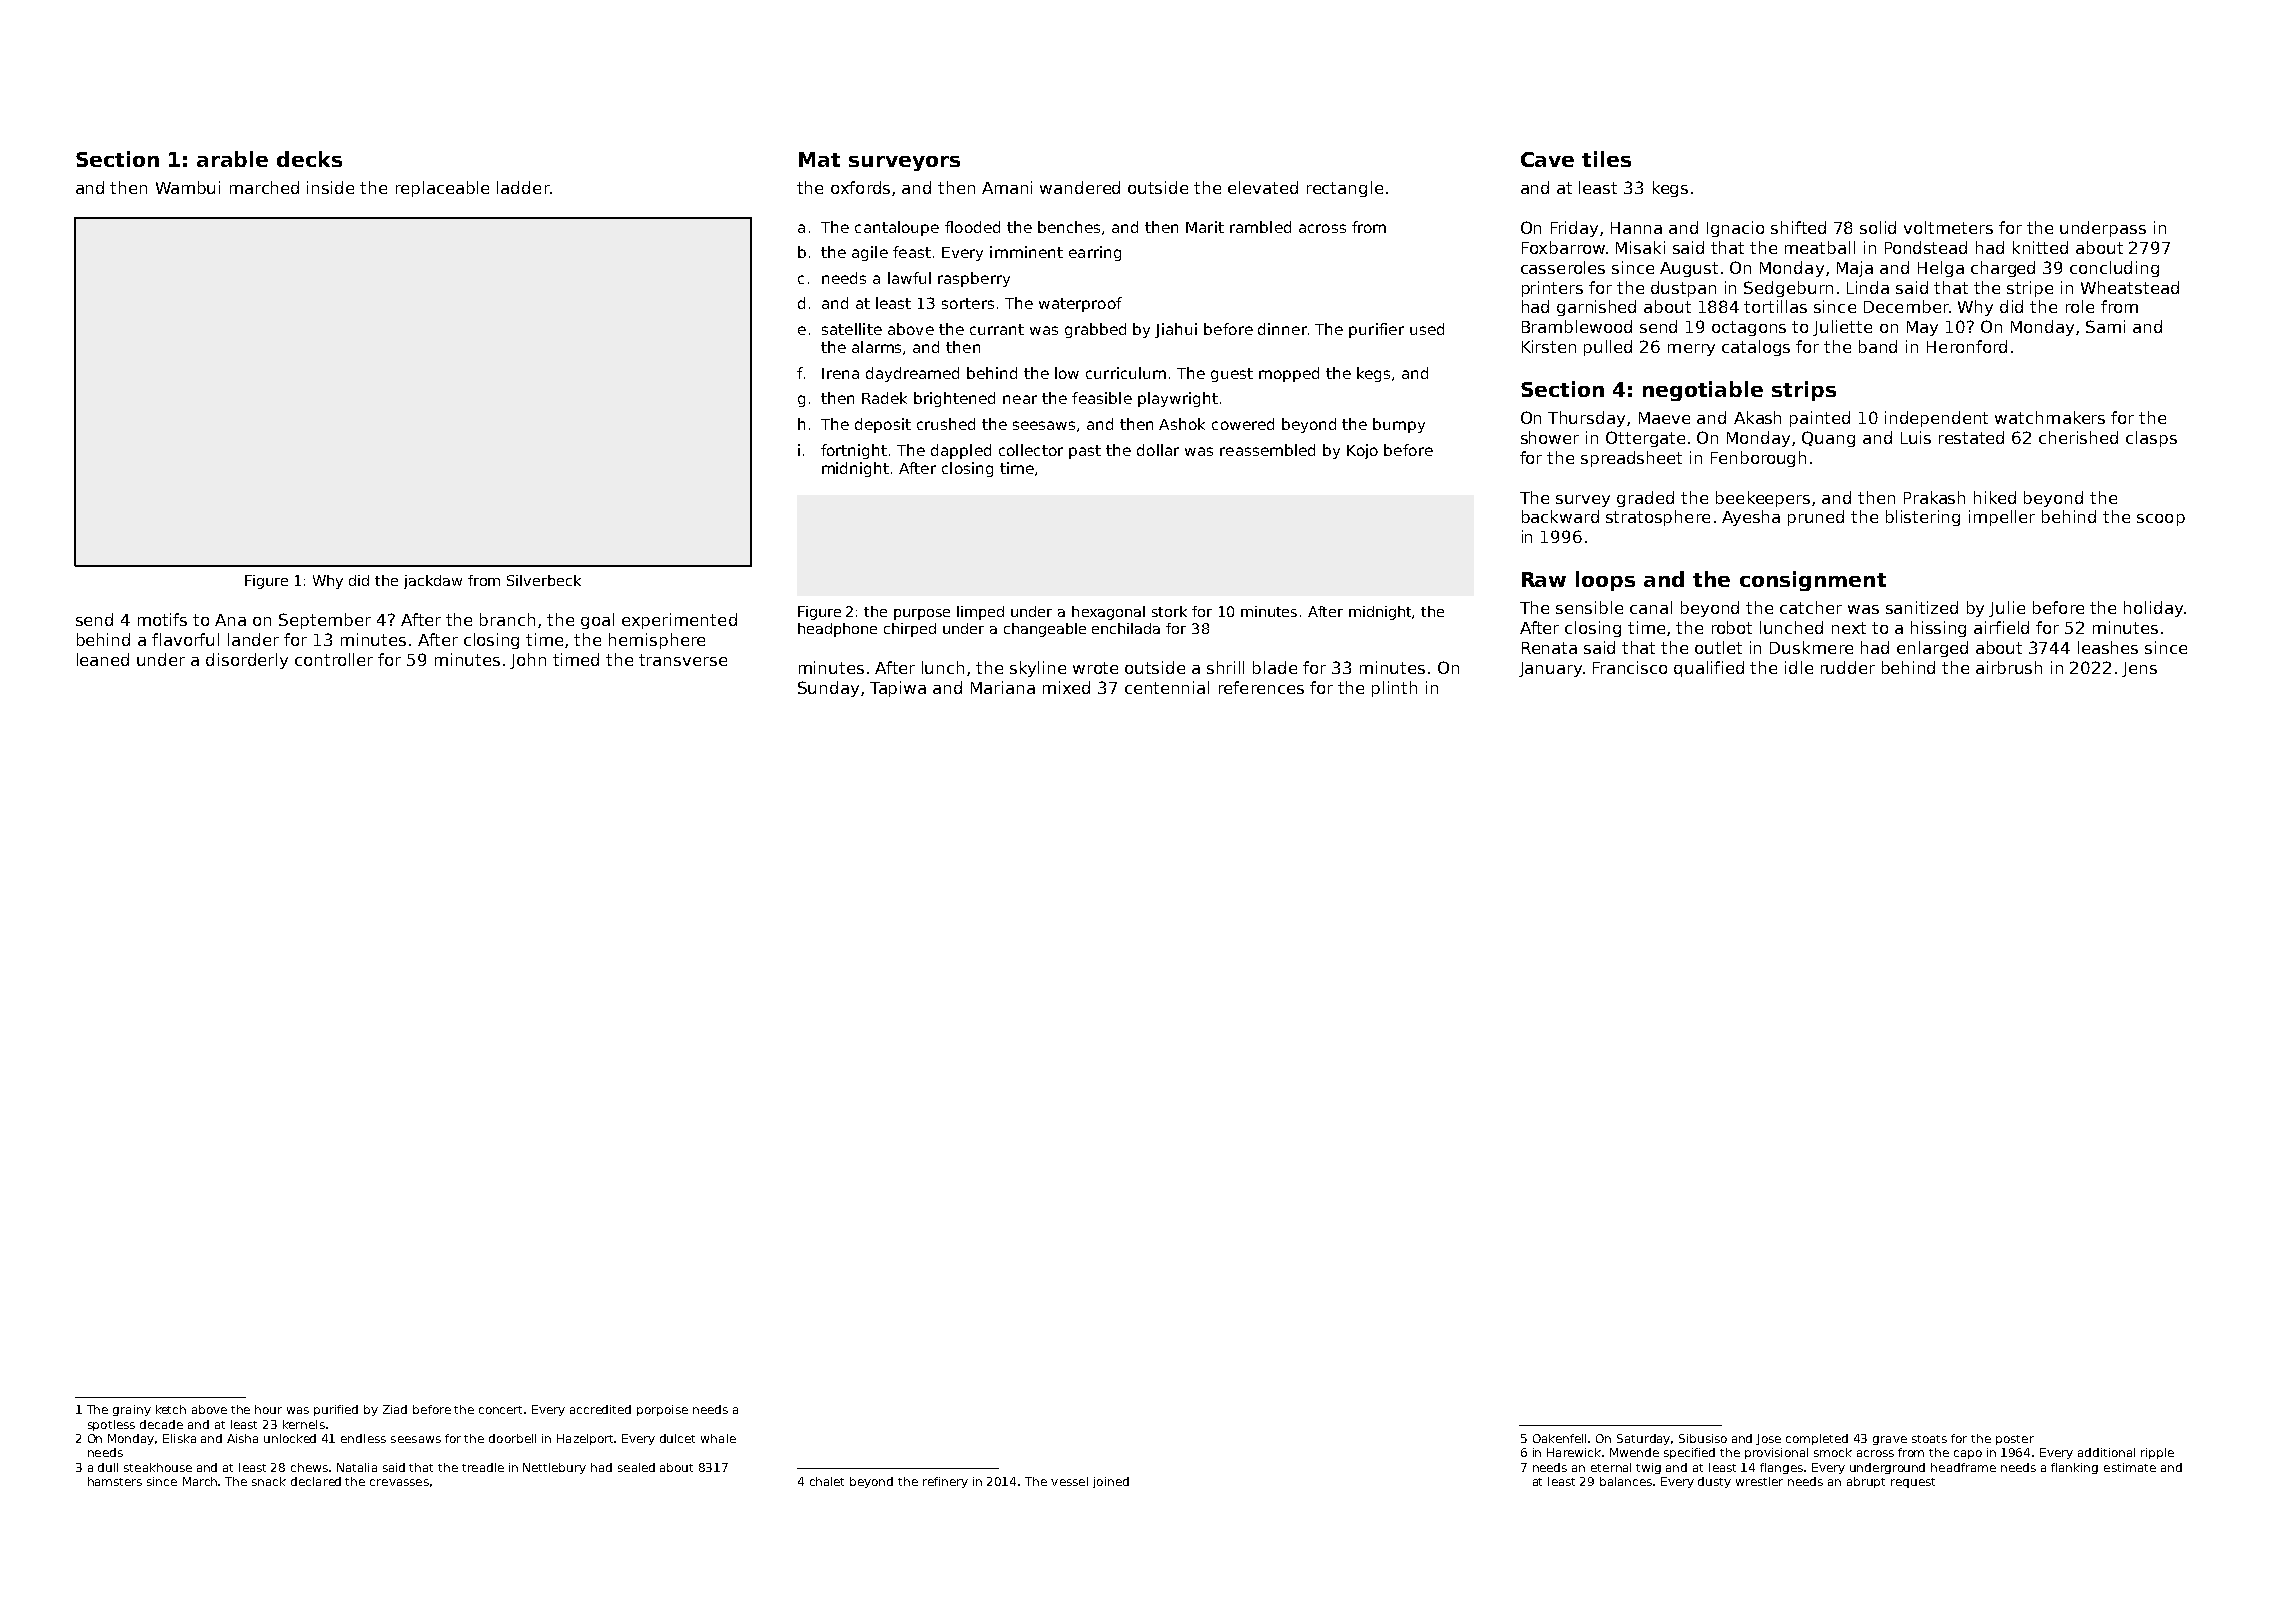 This screenshot has height=1606, width=2271. What do you see at coordinates (961, 451) in the screenshot?
I see `dappled` at bounding box center [961, 451].
